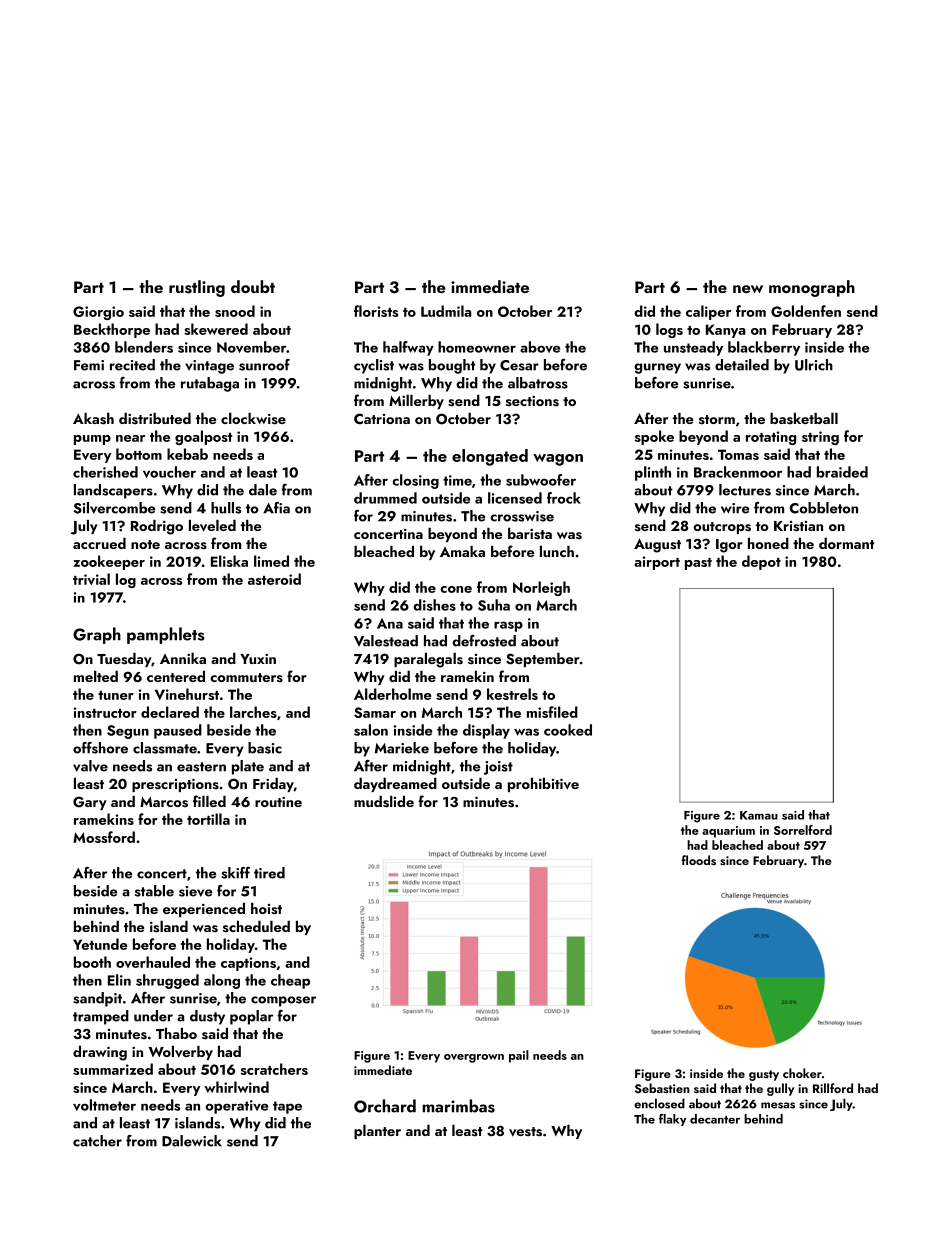 The height and width of the screenshot is (1233, 952). What do you see at coordinates (253, 286) in the screenshot?
I see `doubt` at bounding box center [253, 286].
